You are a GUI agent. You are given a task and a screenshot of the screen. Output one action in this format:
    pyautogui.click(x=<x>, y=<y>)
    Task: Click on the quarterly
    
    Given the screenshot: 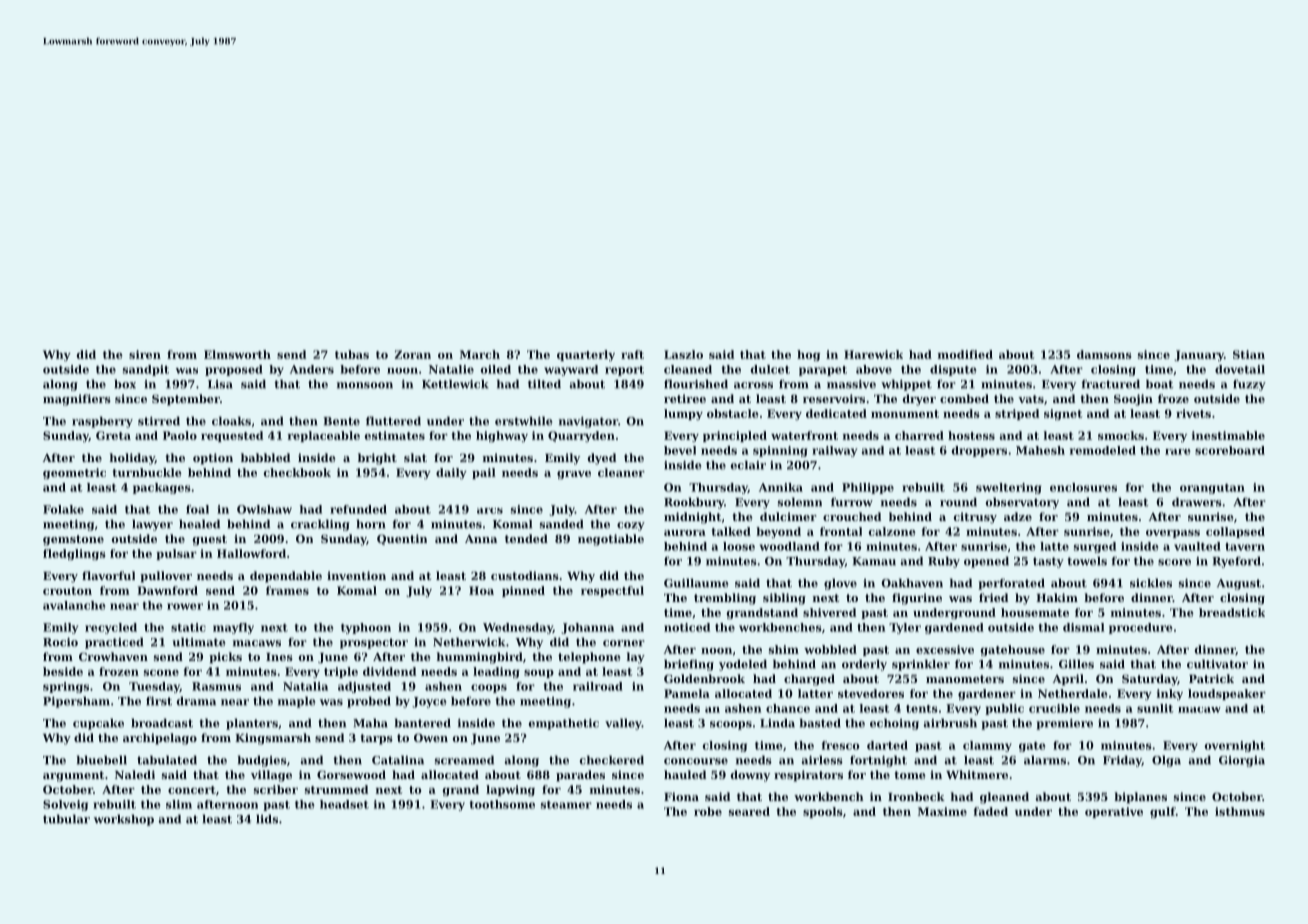 What is the action you would take?
    pyautogui.click(x=586, y=355)
